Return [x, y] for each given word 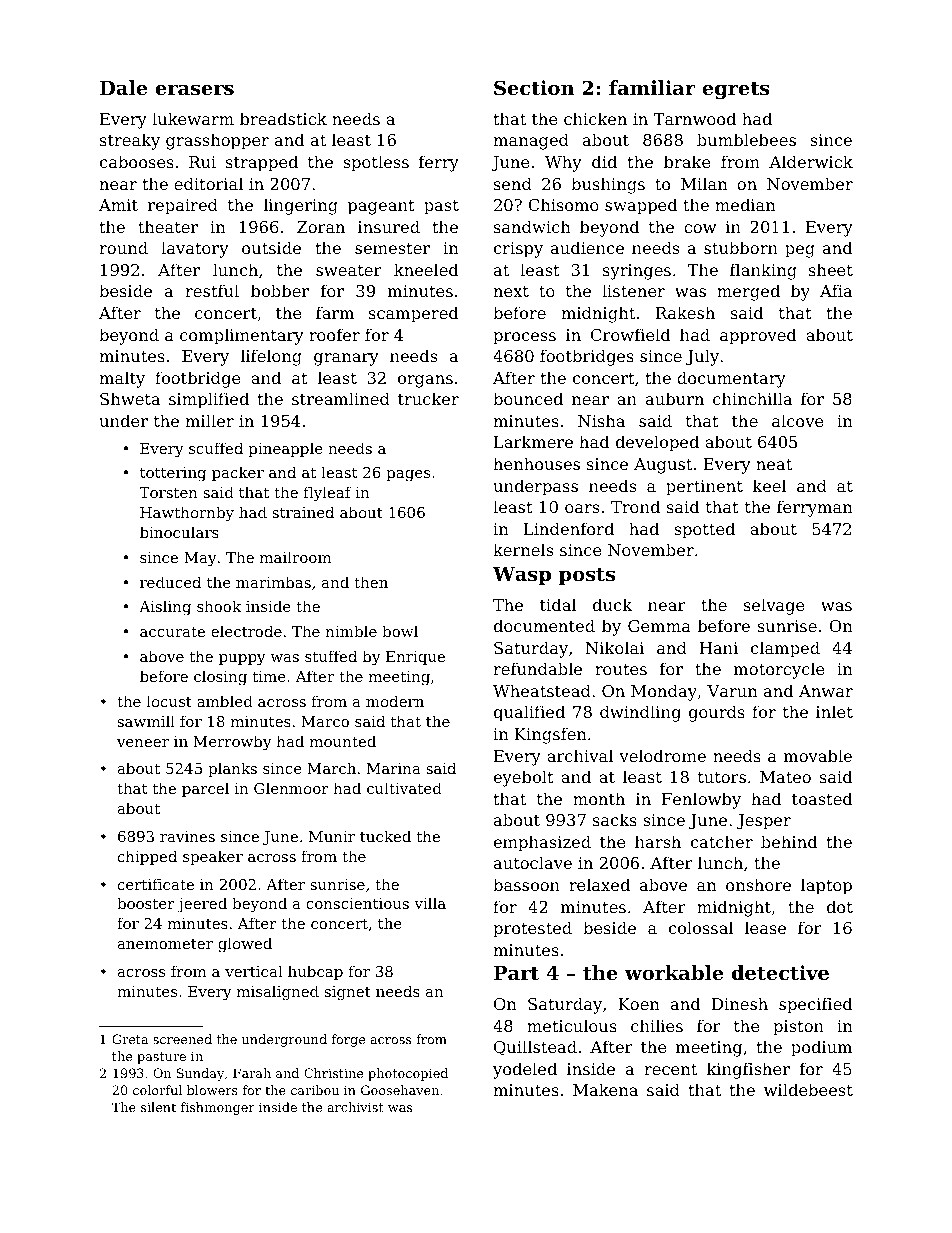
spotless [376, 163]
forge [348, 1040]
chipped [147, 857]
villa [430, 903]
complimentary [241, 336]
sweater [349, 270]
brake [687, 161]
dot [840, 906]
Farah [252, 1073]
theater [168, 226]
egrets [736, 91]
